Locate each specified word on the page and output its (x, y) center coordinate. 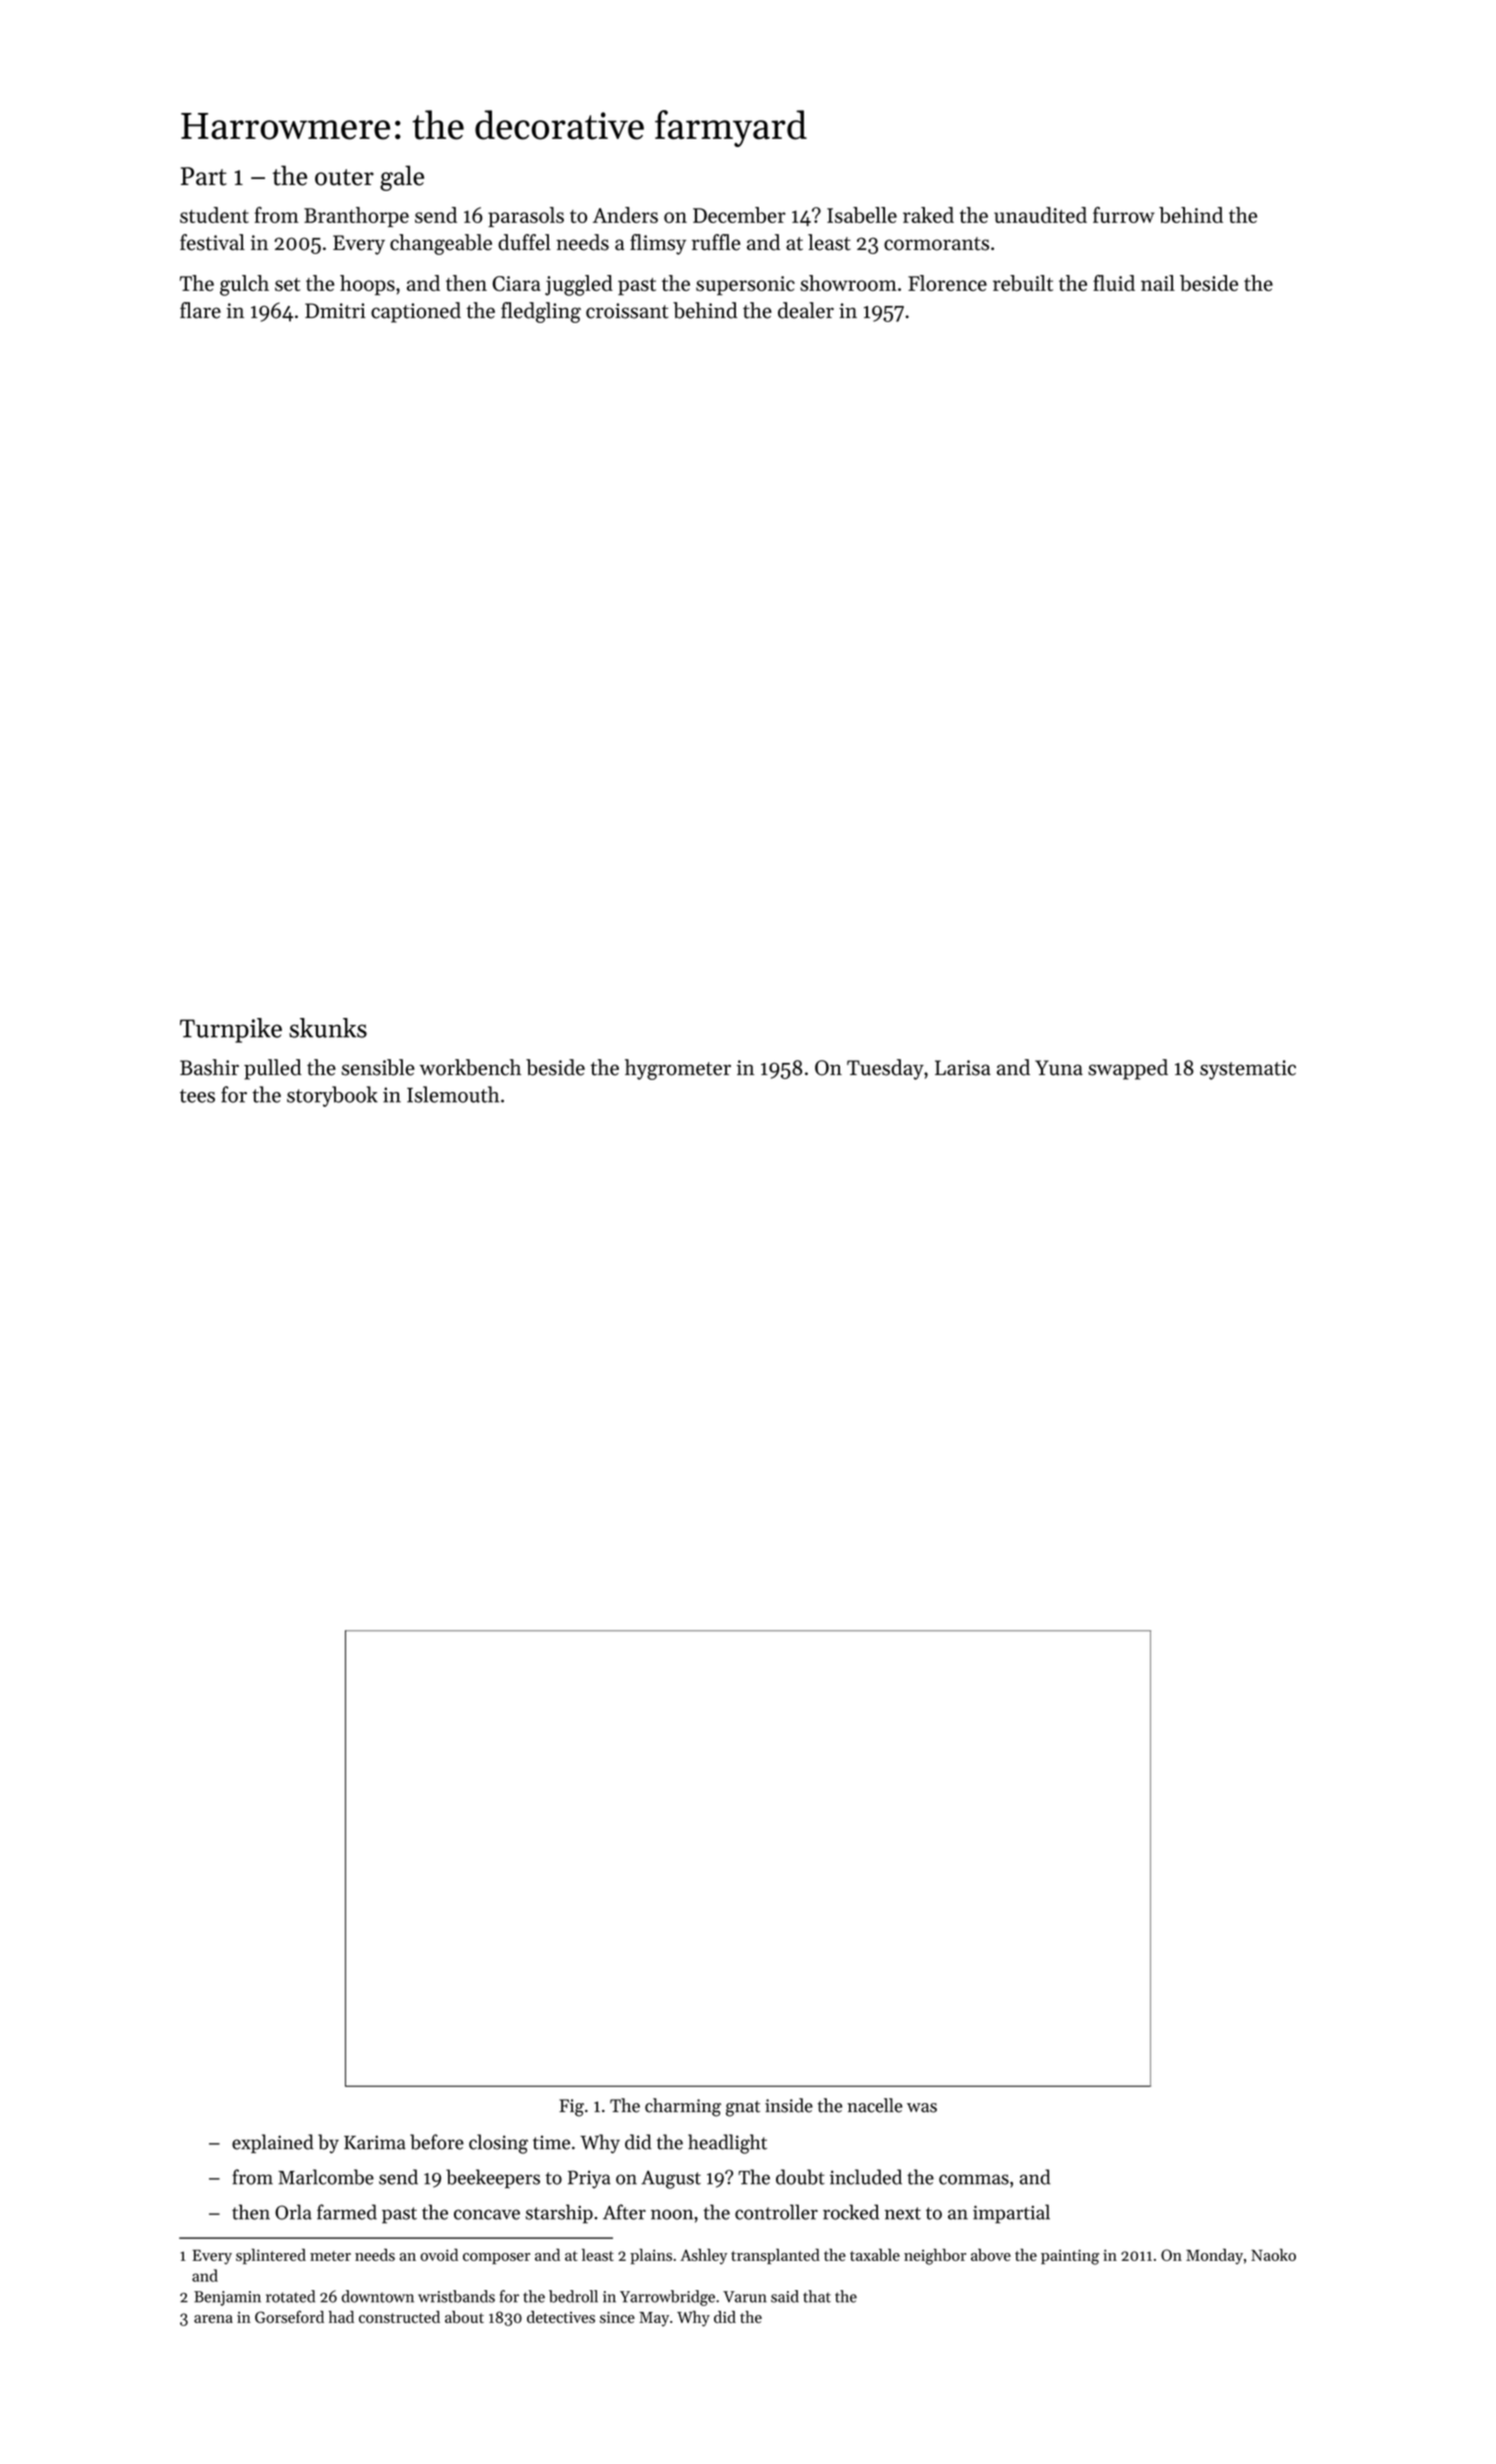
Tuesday (885, 1069)
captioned (416, 312)
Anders (625, 215)
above (991, 2255)
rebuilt (1023, 283)
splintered (271, 2256)
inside (789, 2105)
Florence (947, 283)
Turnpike (231, 1030)
